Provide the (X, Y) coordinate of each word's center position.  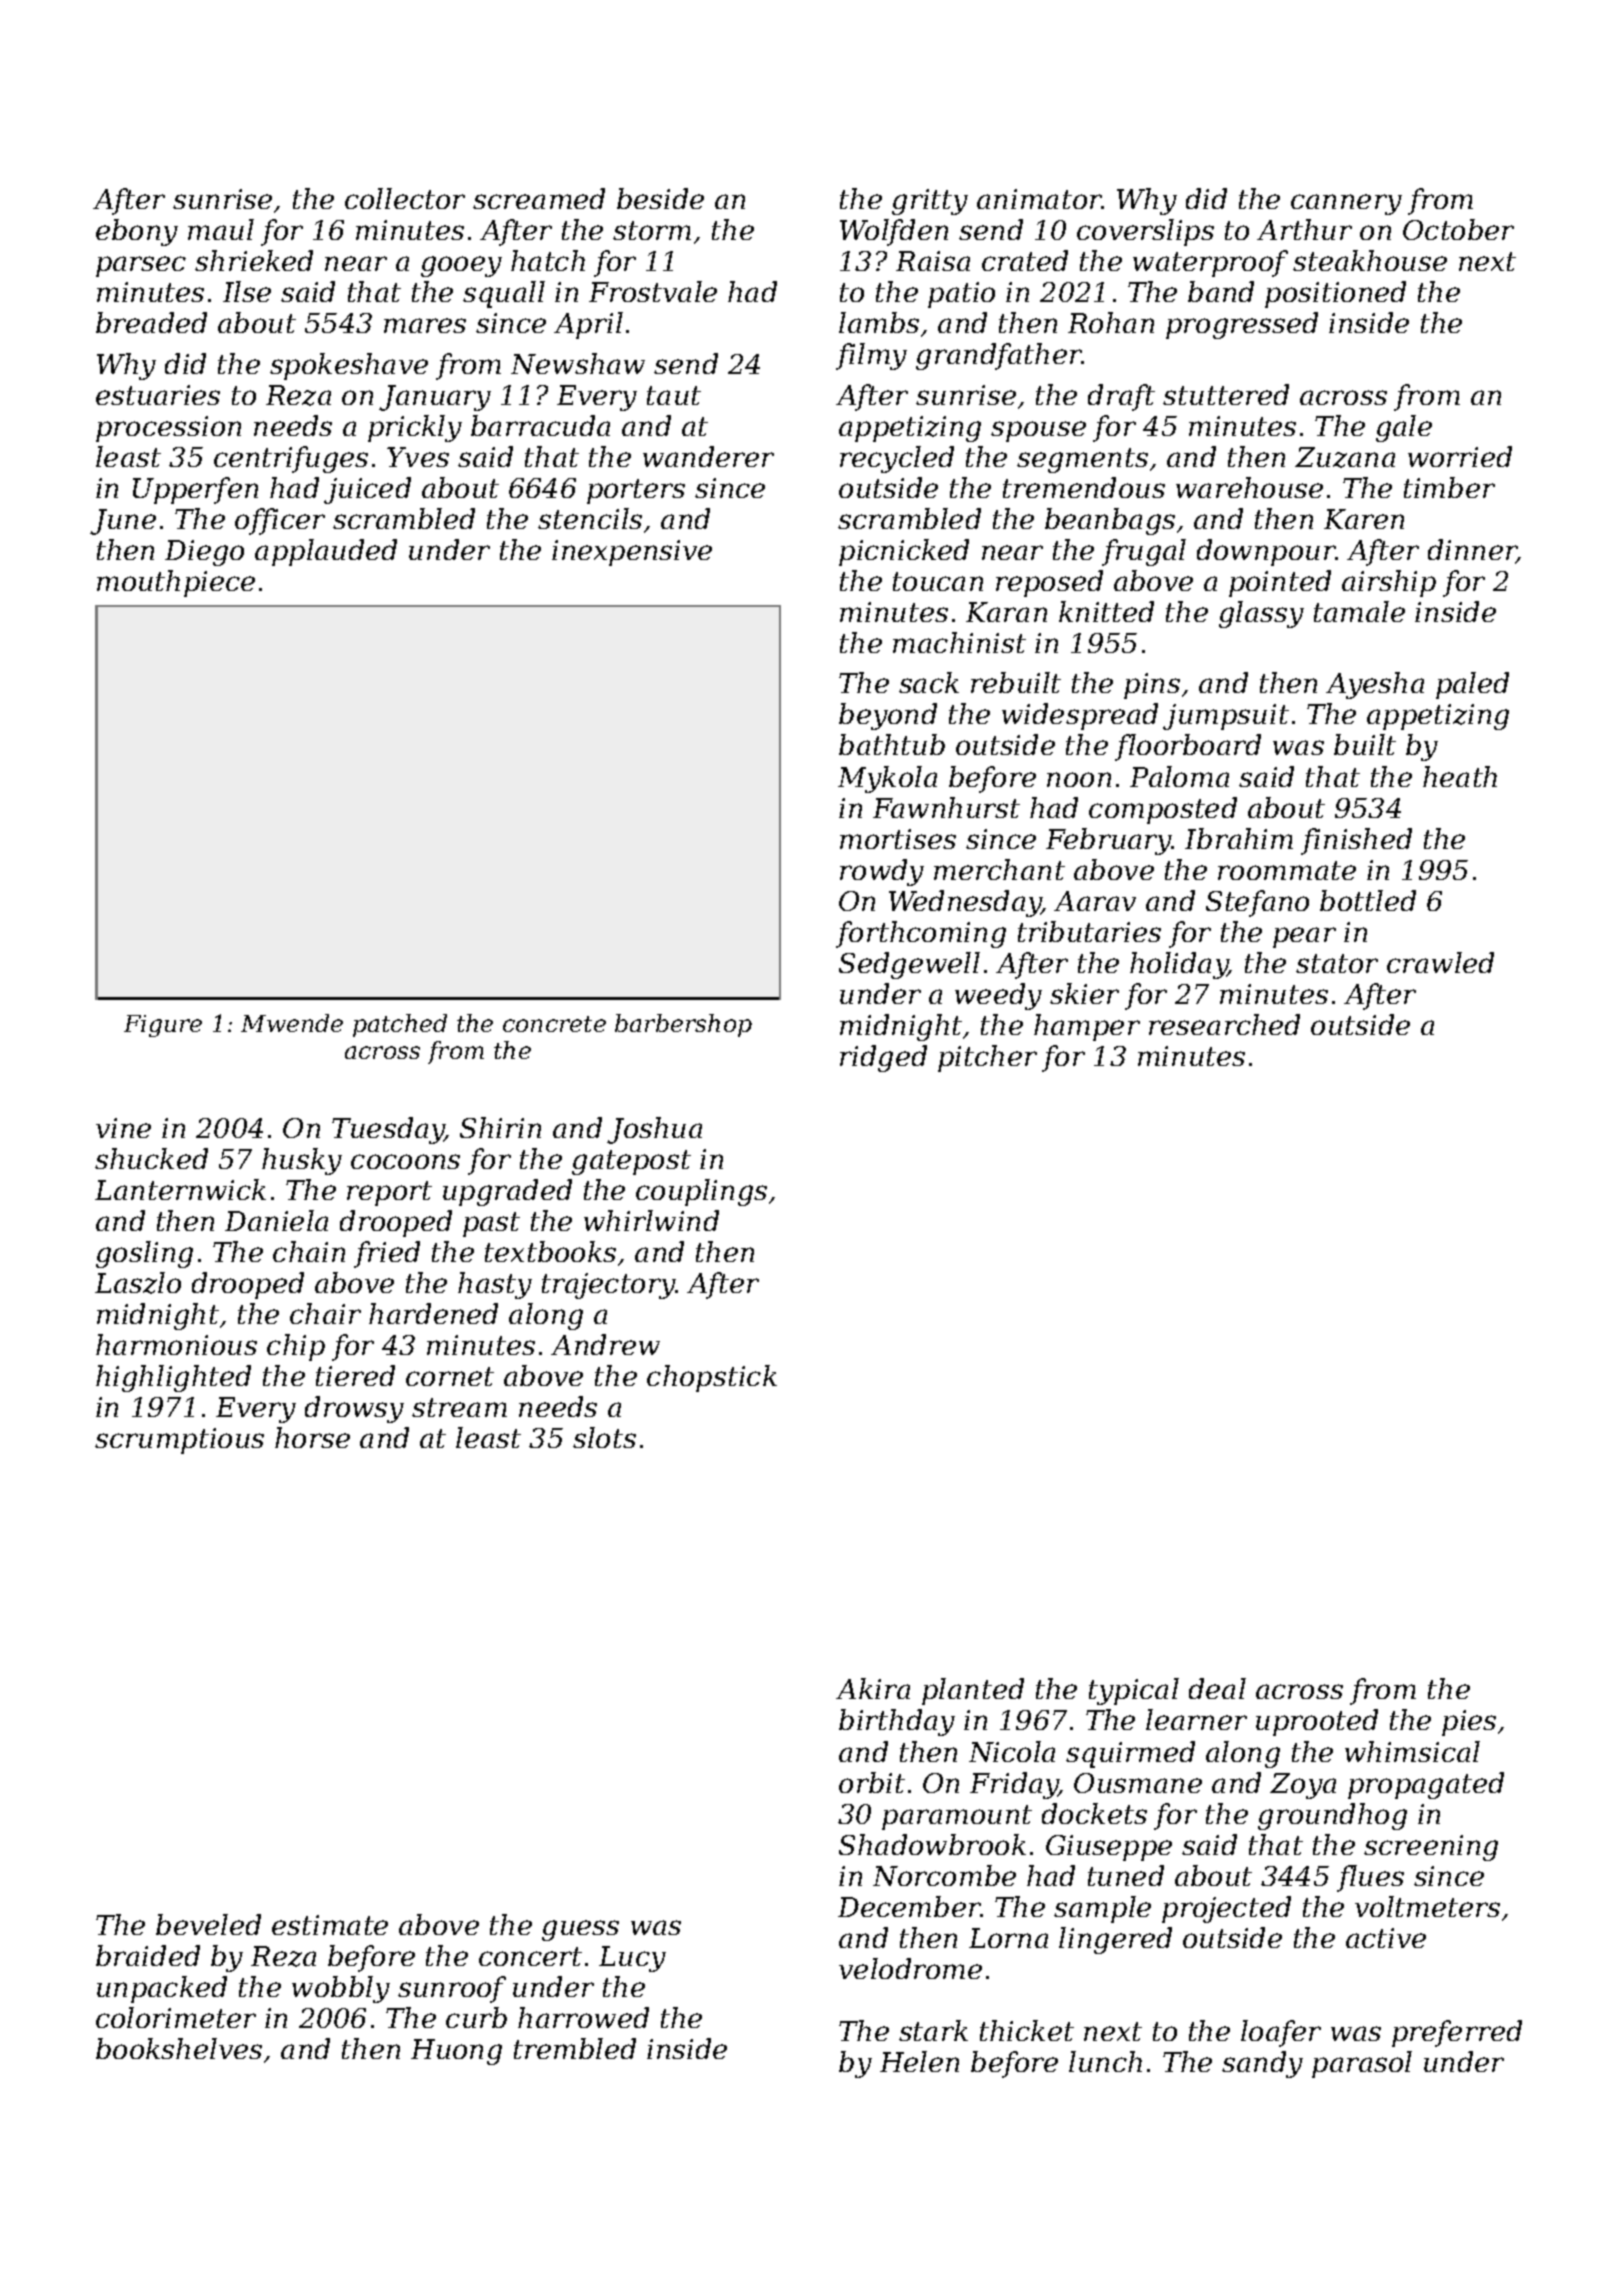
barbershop (683, 1025)
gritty (930, 202)
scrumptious (179, 1441)
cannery (1346, 204)
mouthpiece (176, 583)
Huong (456, 2052)
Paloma (1179, 776)
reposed (1049, 583)
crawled (1440, 962)
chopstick (712, 1378)
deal (1217, 1688)
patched (400, 1025)
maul (221, 229)
